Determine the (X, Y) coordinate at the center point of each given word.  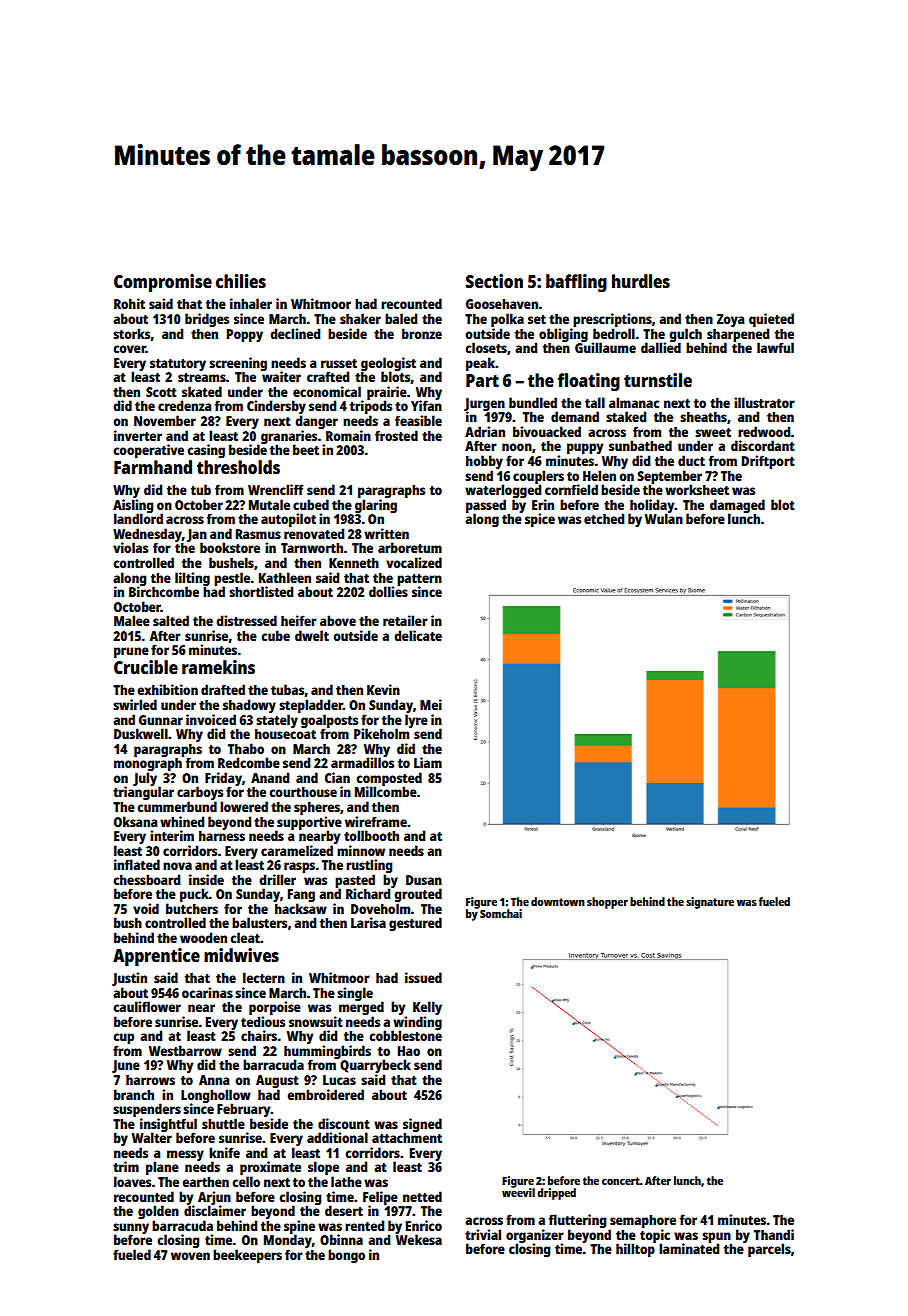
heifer (299, 620)
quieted (771, 320)
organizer (535, 1236)
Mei (431, 704)
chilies (241, 281)
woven (190, 1256)
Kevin (383, 689)
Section (494, 281)
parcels (769, 1250)
